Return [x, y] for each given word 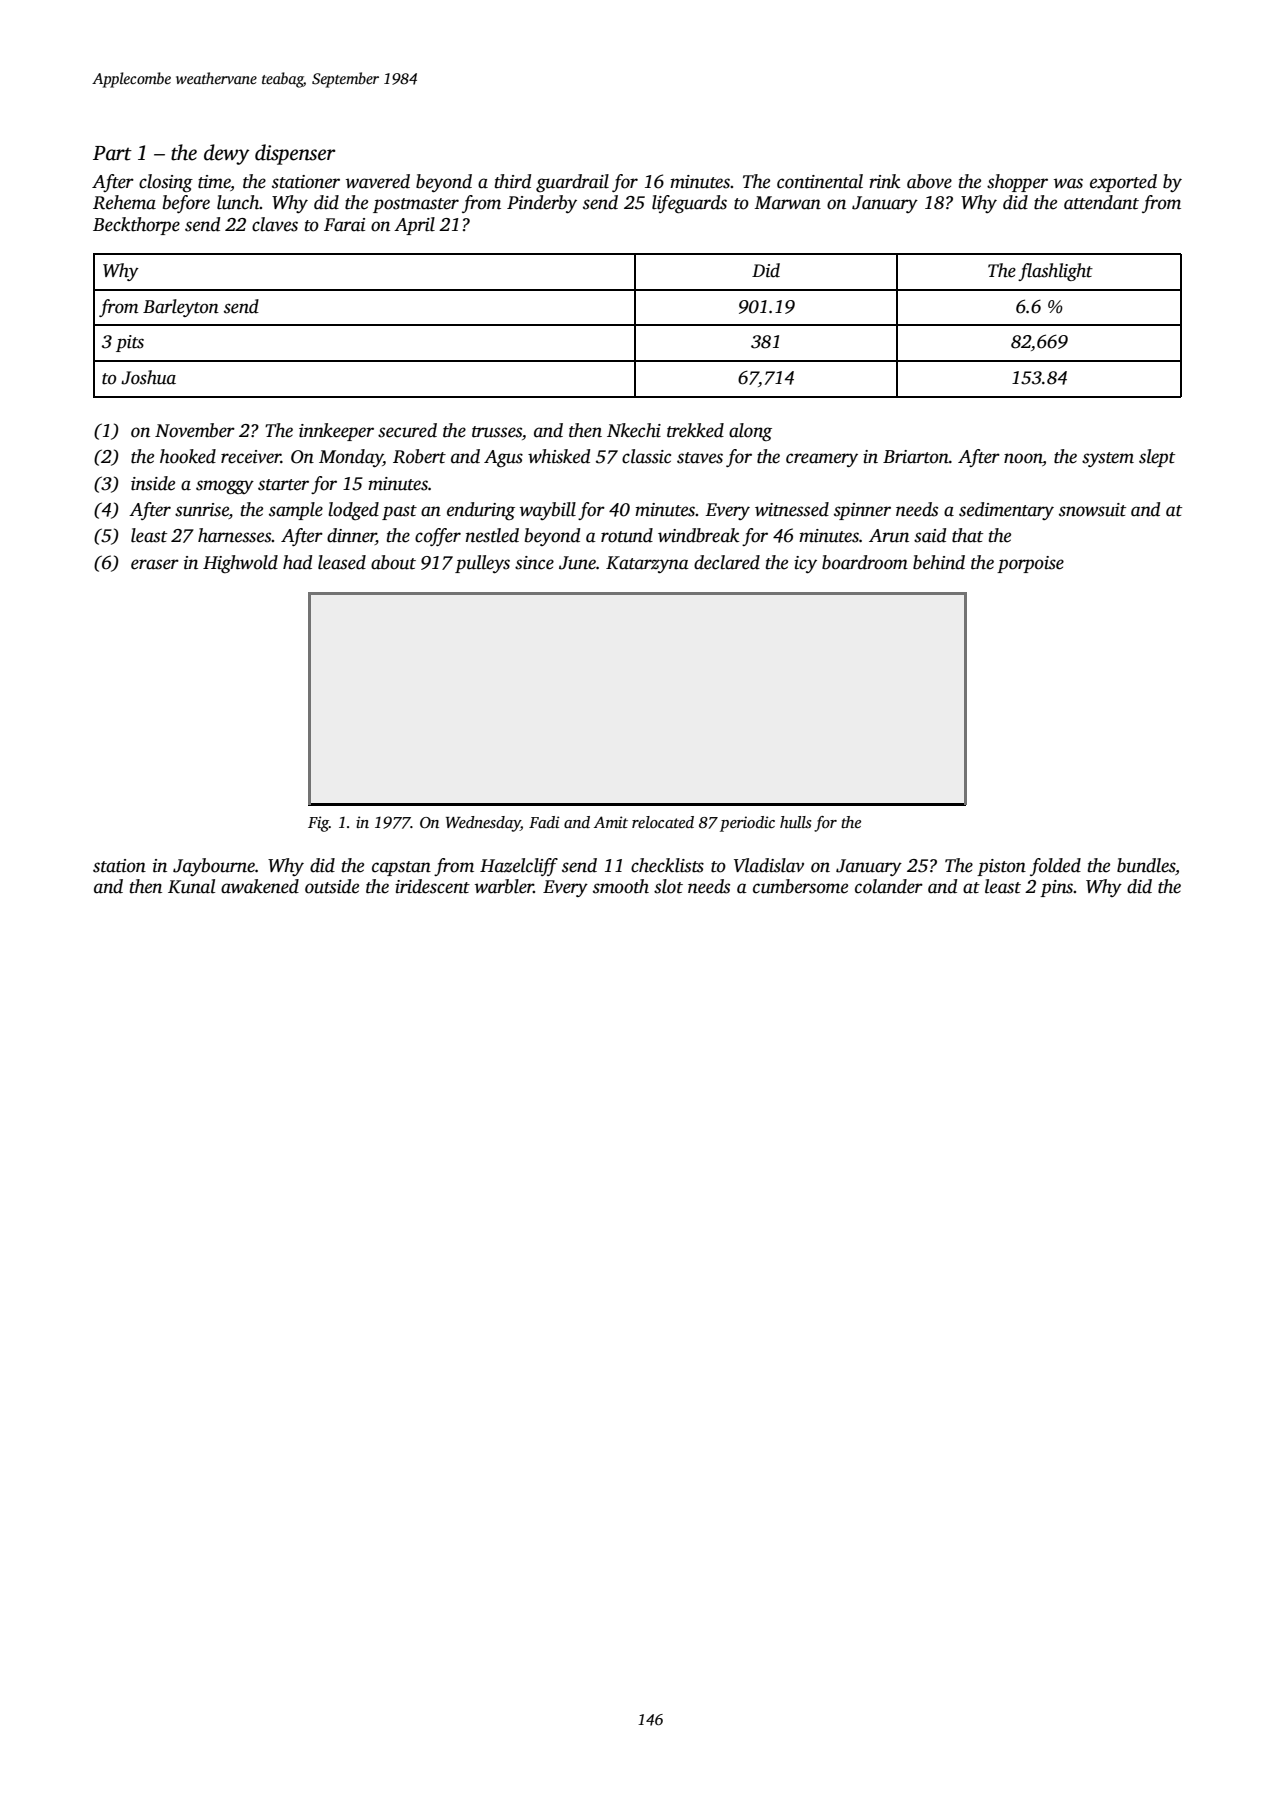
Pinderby [542, 204]
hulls [796, 822]
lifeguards [689, 204]
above [929, 181]
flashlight [1055, 272]
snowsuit [1092, 510]
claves [275, 224]
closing [166, 183]
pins [1057, 888]
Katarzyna [647, 564]
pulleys [482, 564]
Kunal [191, 886]
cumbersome [800, 886]
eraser [155, 564]
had [297, 562]
